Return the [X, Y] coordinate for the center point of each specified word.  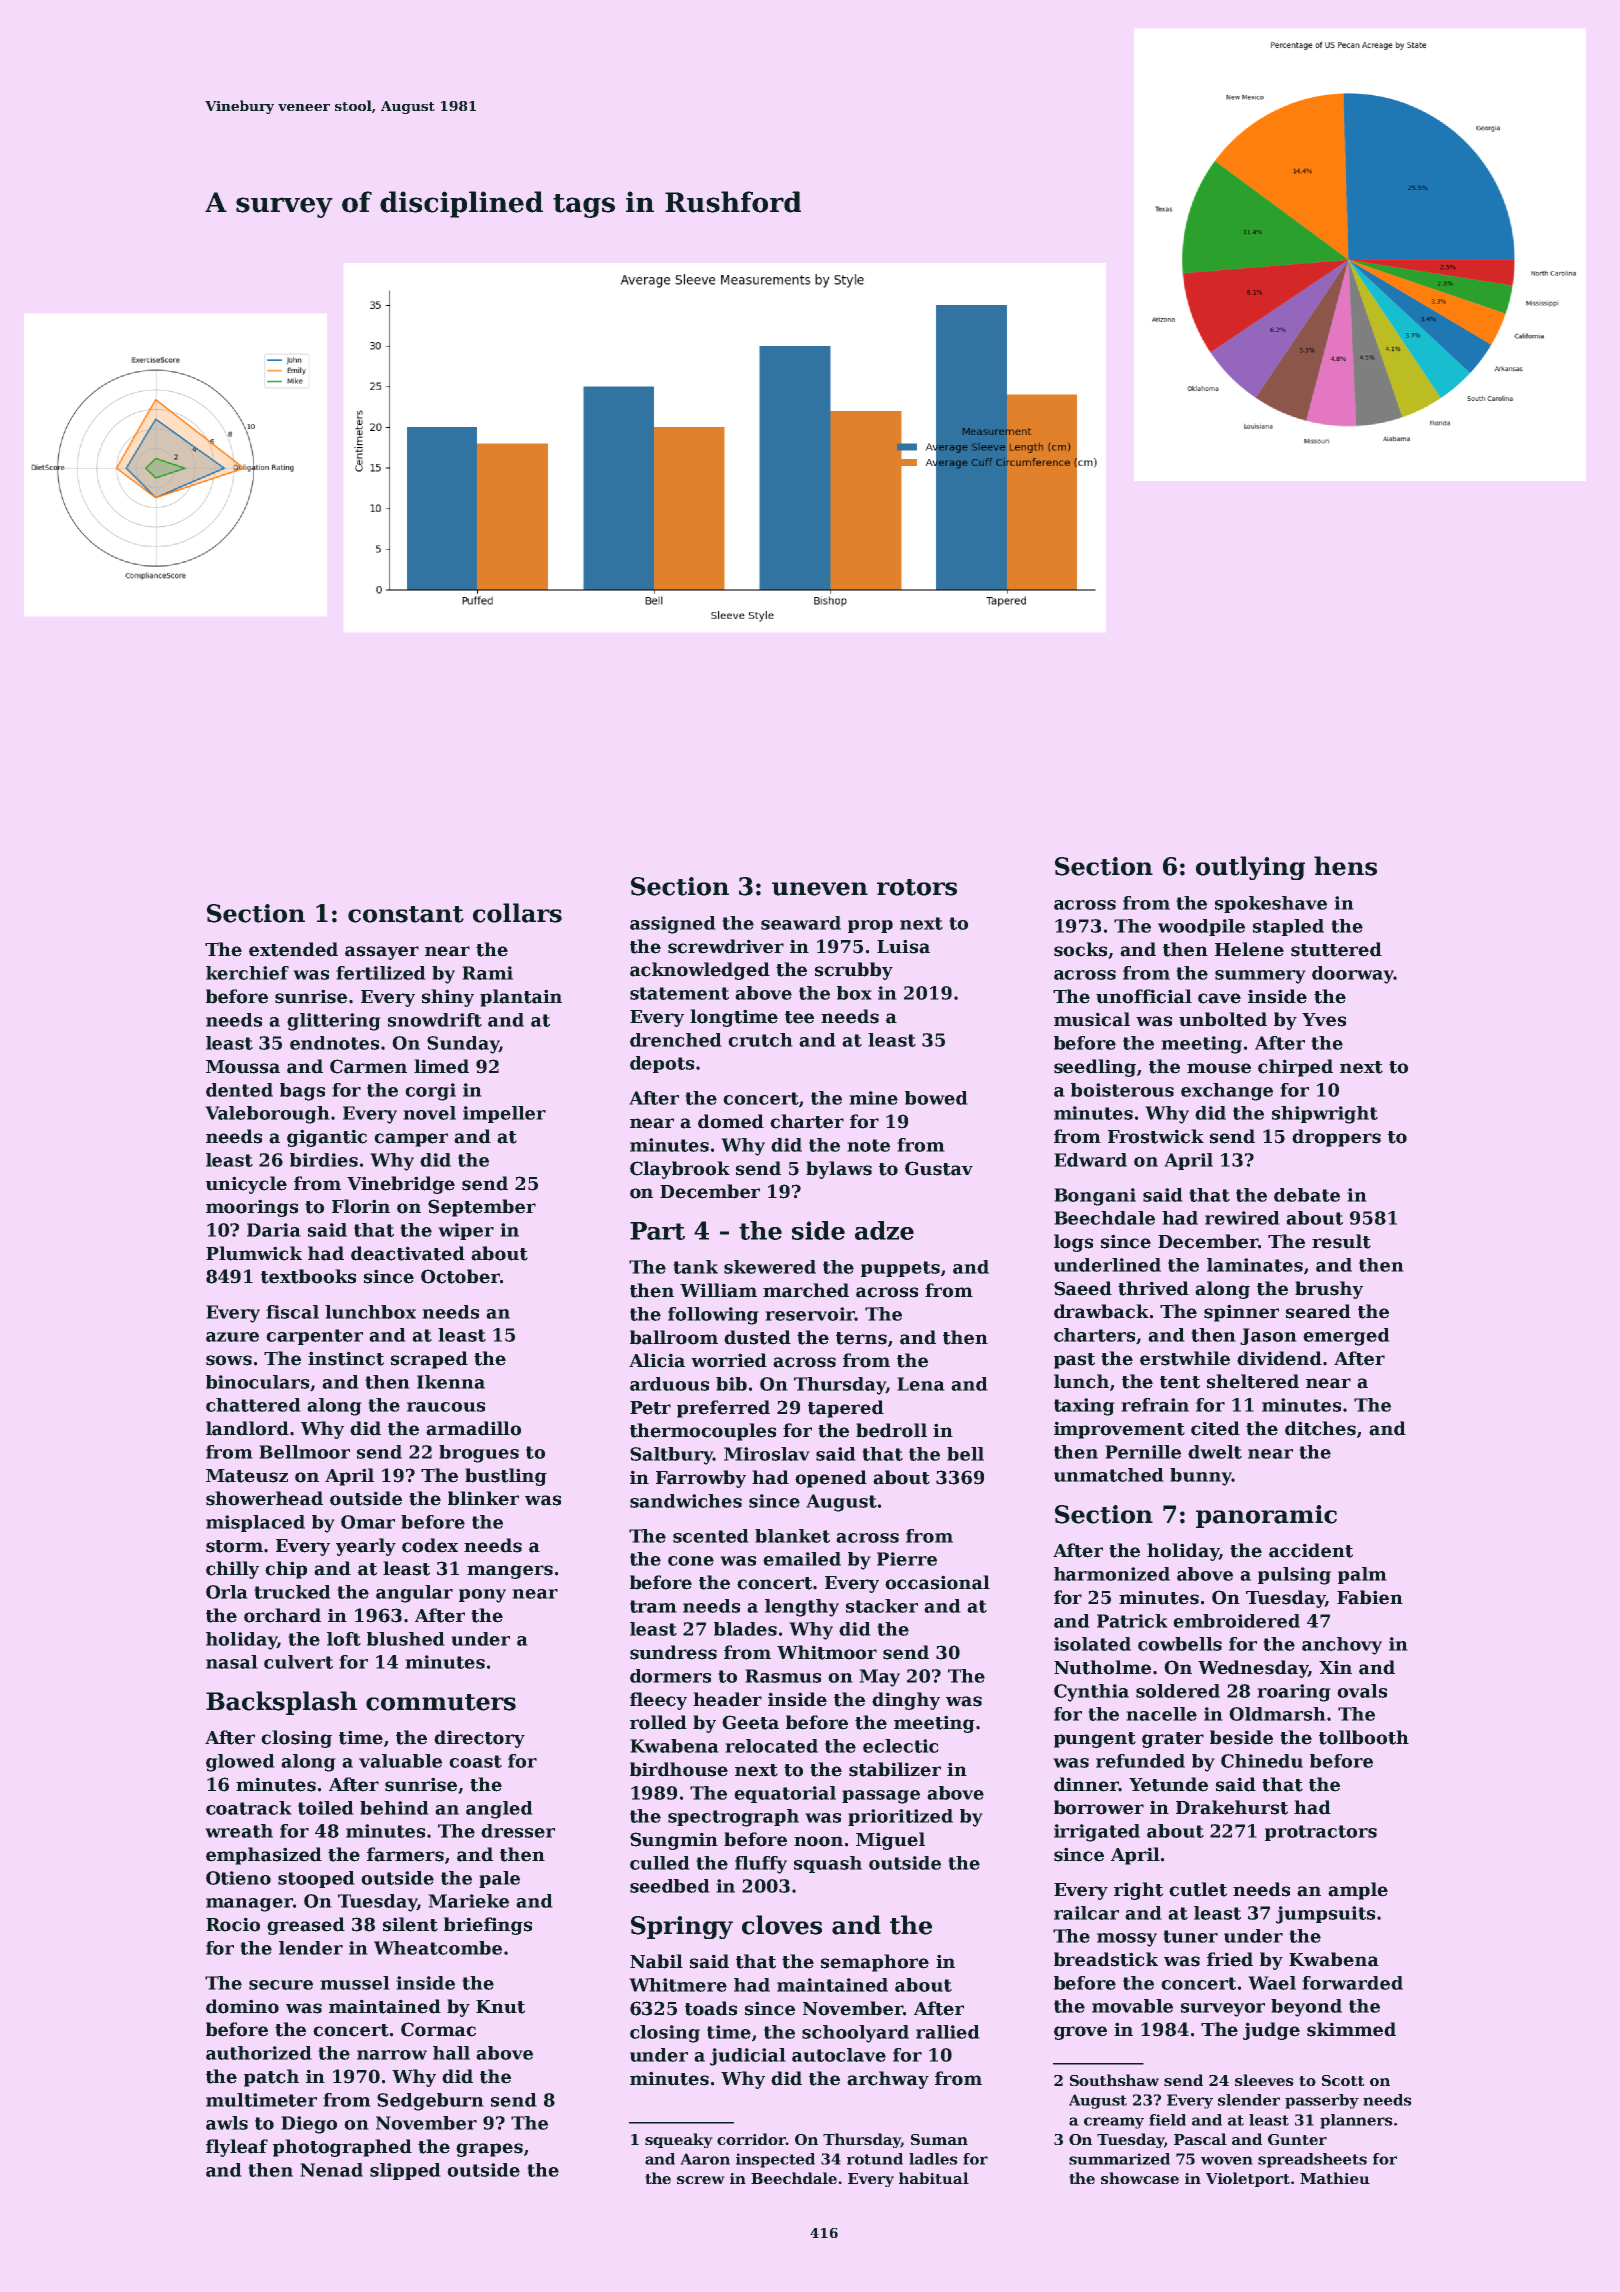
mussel [355, 1983]
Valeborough [267, 1115]
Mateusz [247, 1476]
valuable [400, 1761]
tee [799, 1017]
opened [831, 1479]
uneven [820, 889]
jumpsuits [1325, 1915]
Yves [1324, 1020]
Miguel [890, 1841]
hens [1345, 866]
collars [517, 913]
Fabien [1370, 1597]
